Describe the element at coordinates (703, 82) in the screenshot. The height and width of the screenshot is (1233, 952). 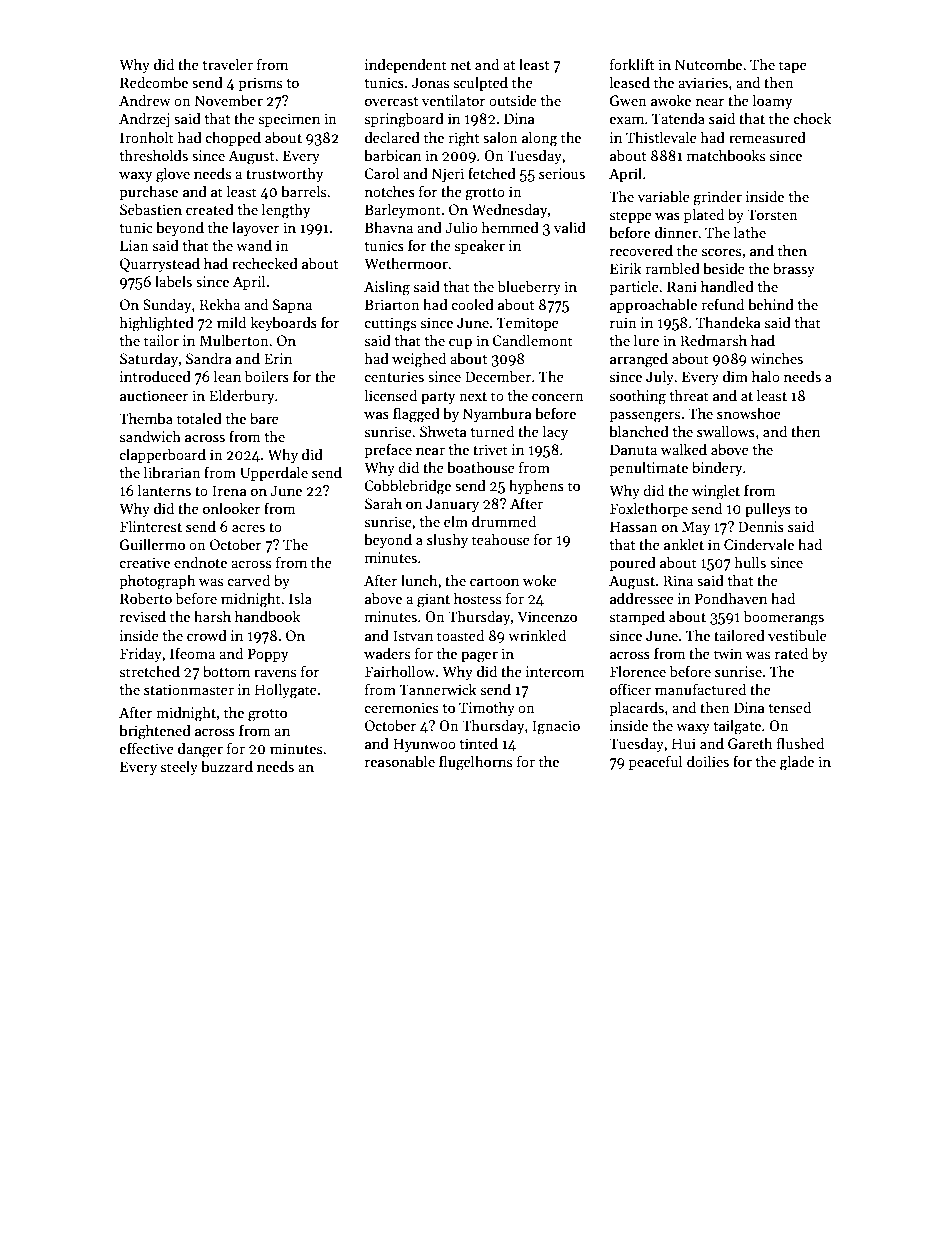
I see `aviaries` at that location.
